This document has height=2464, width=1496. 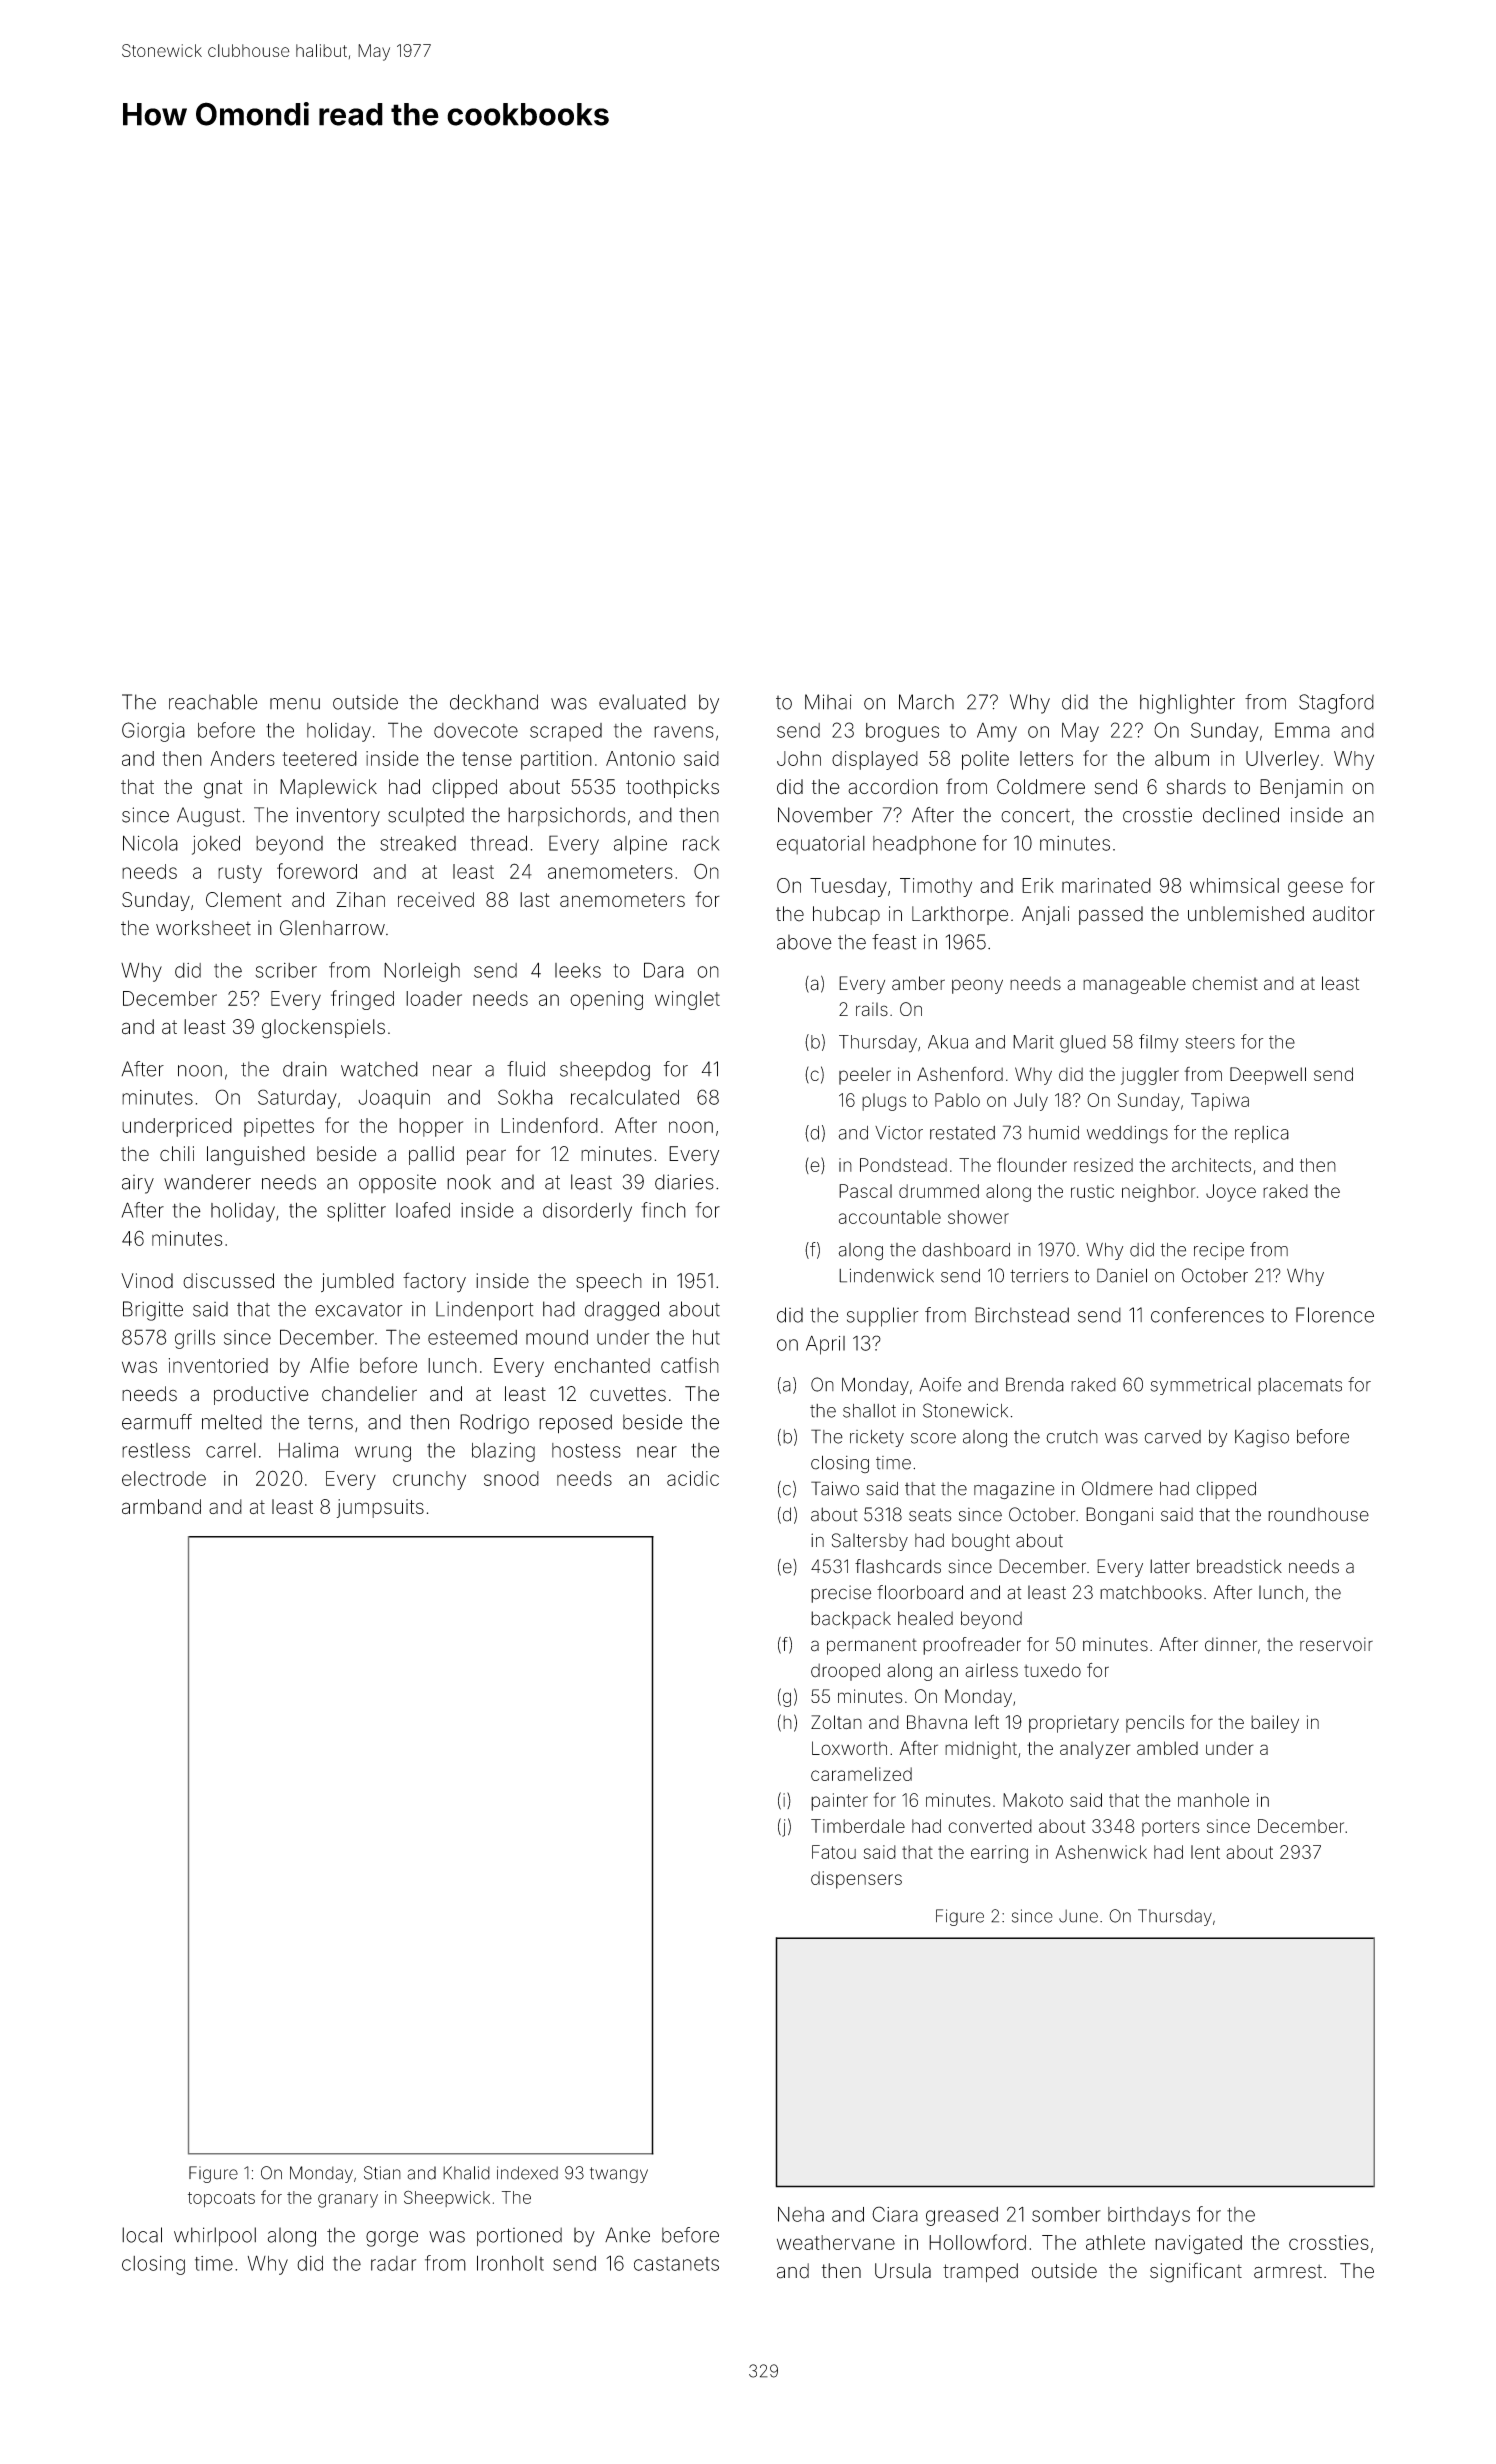 I want to click on Tapiwa, so click(x=1220, y=1102).
